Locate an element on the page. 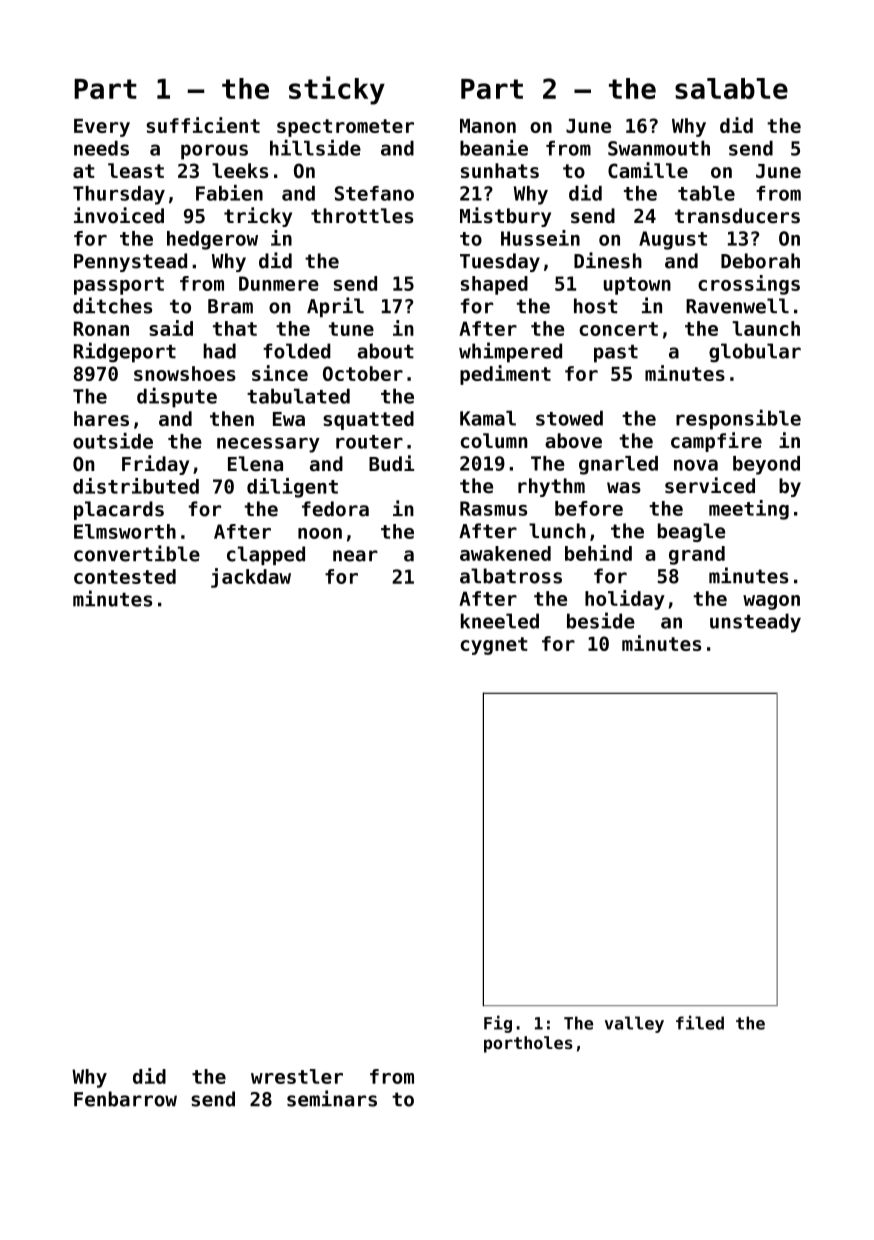 The height and width of the page is (1240, 874). filed is located at coordinates (700, 1022).
